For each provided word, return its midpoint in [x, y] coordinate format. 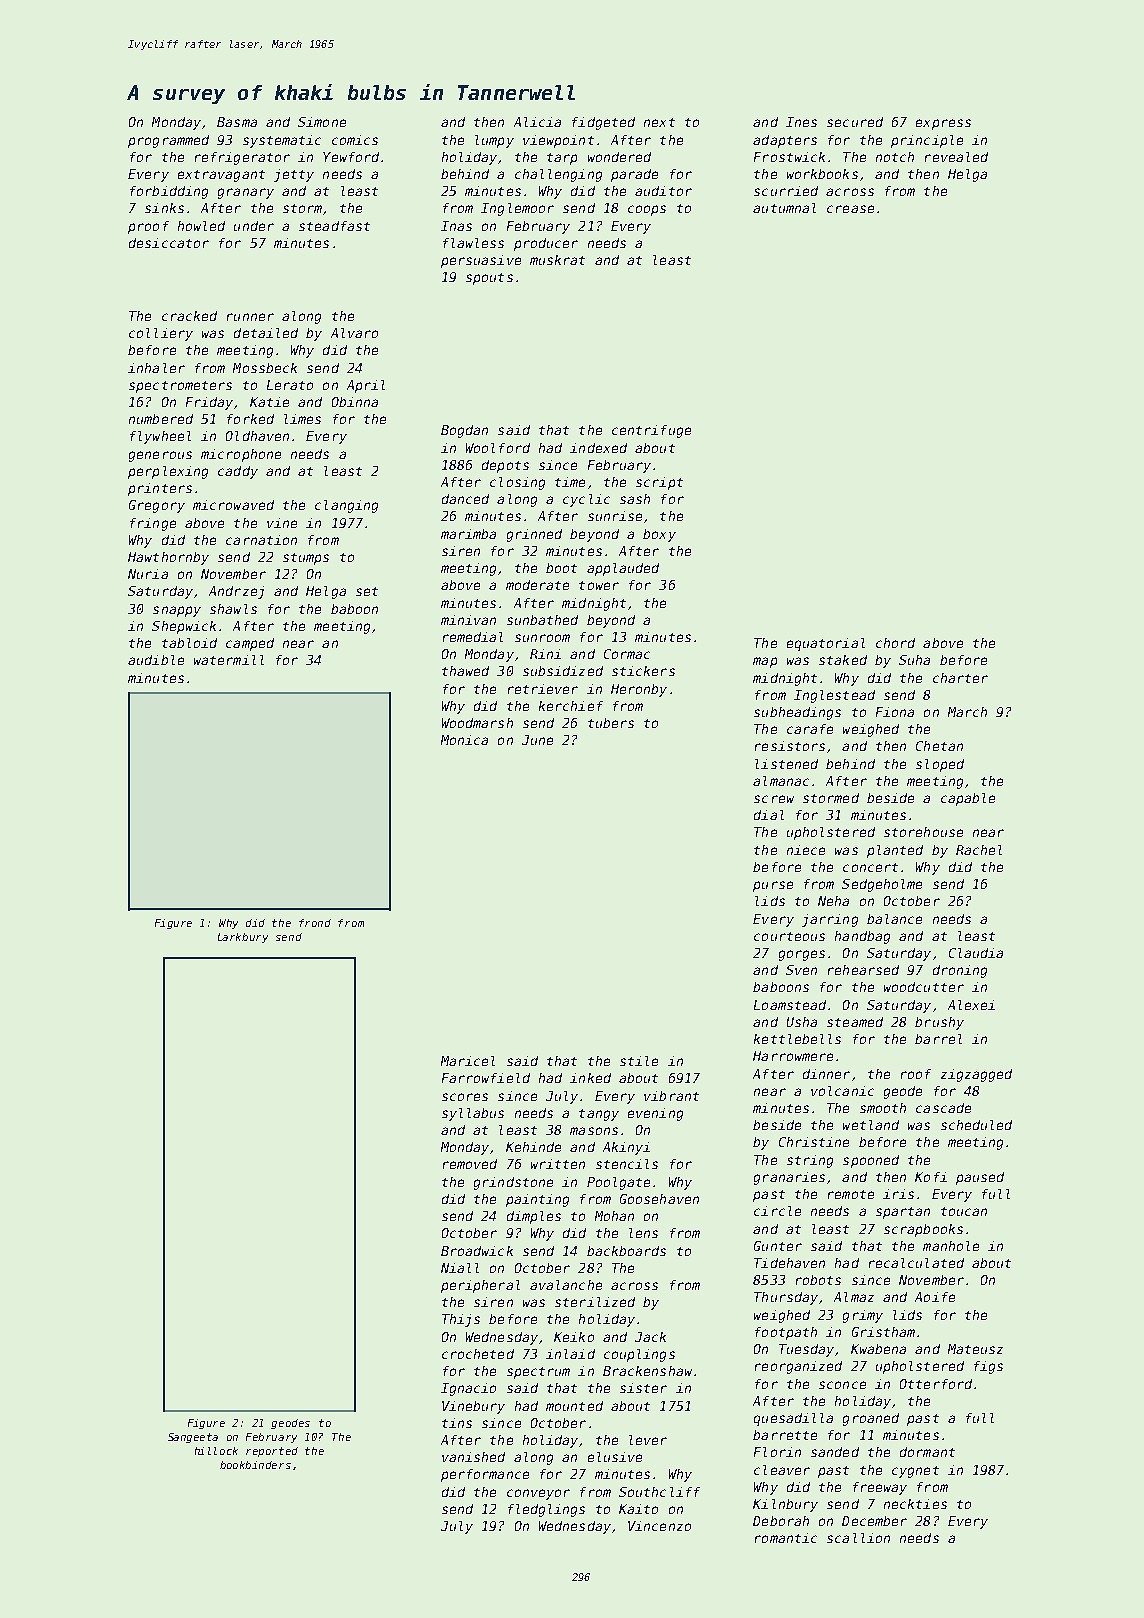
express [943, 124]
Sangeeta [193, 1438]
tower [599, 585]
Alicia [537, 122]
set [367, 591]
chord [895, 643]
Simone [322, 122]
